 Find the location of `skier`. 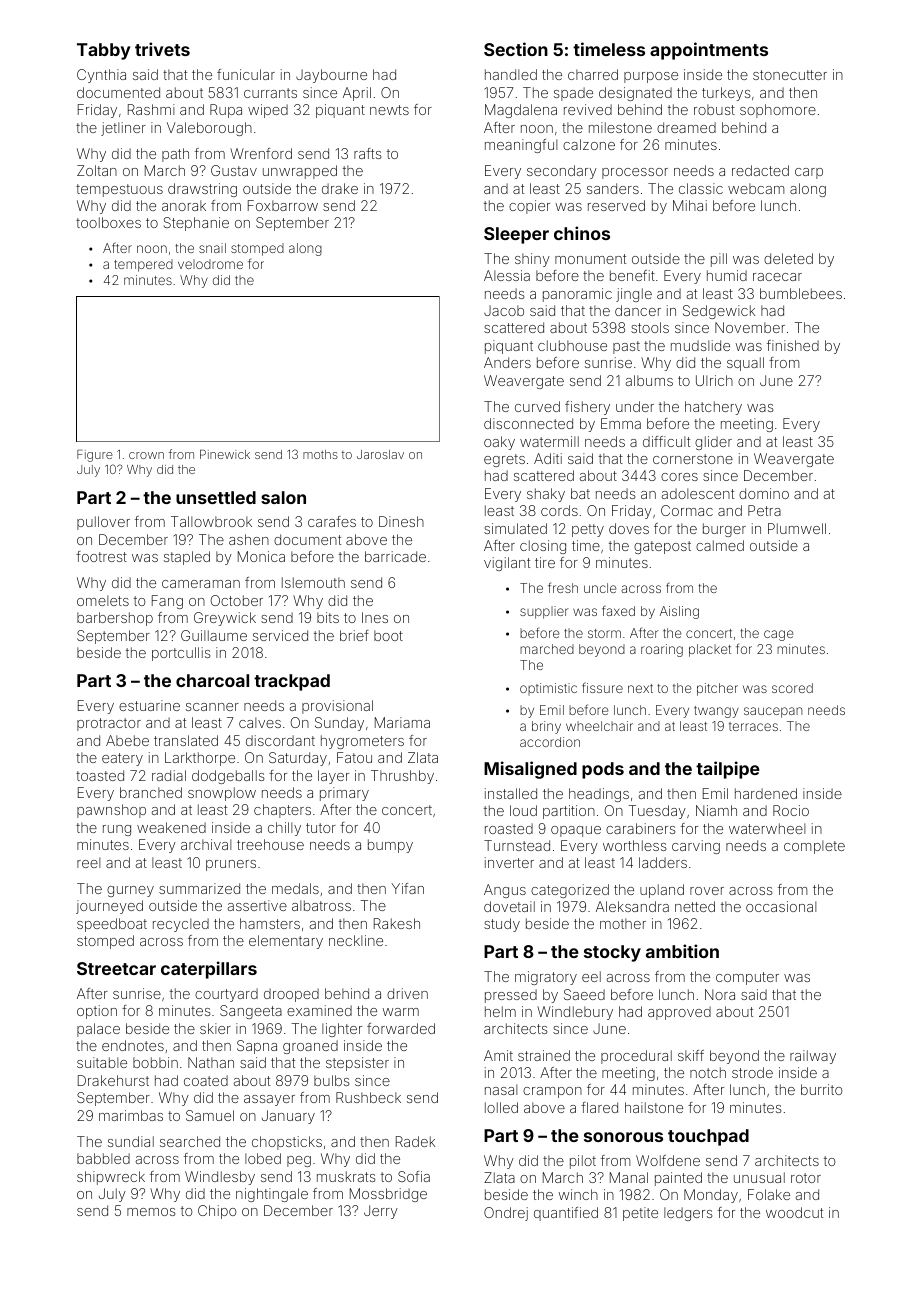

skier is located at coordinates (215, 1028).
